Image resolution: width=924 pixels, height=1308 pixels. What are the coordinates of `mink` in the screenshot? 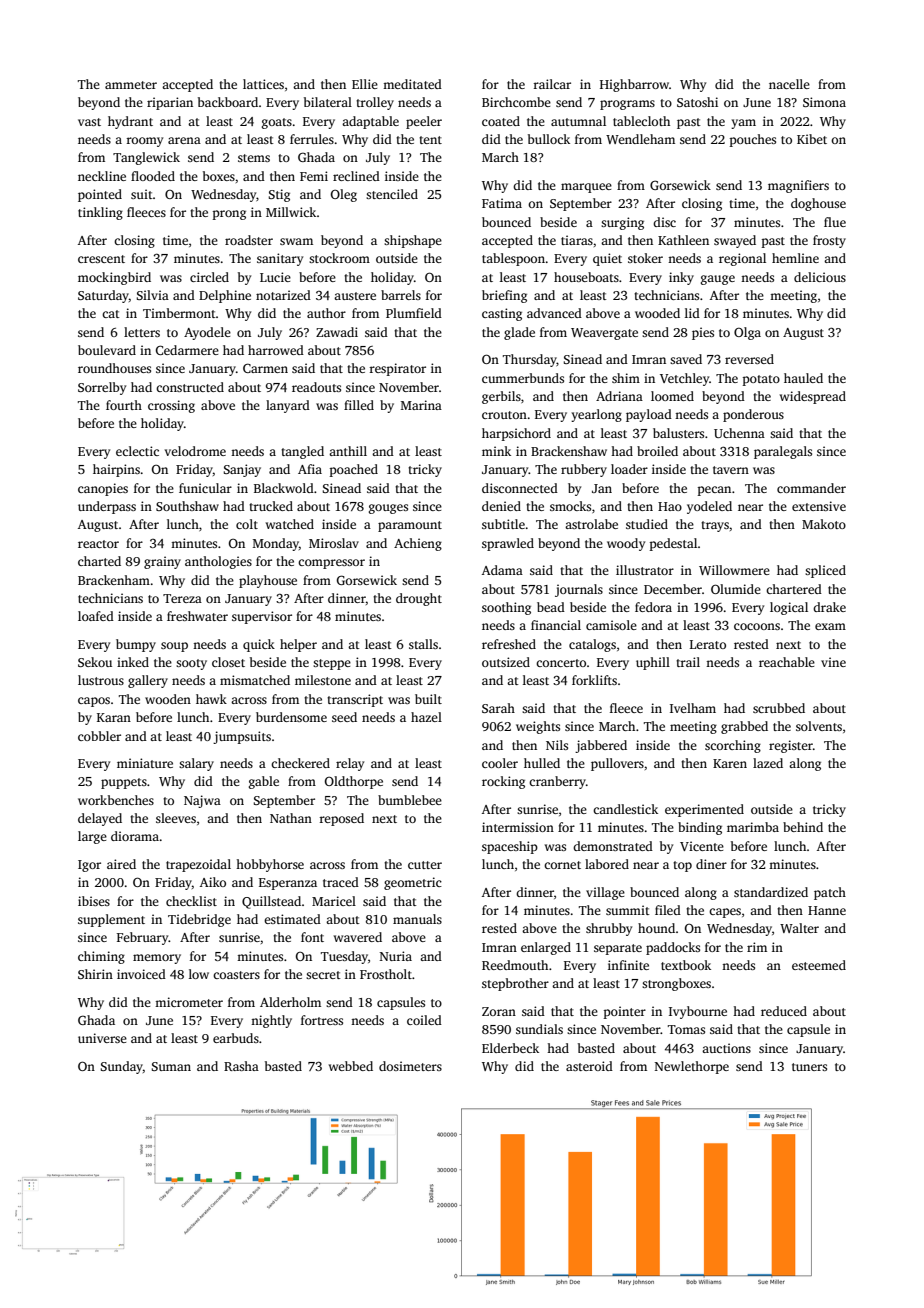 It's located at (496, 451).
